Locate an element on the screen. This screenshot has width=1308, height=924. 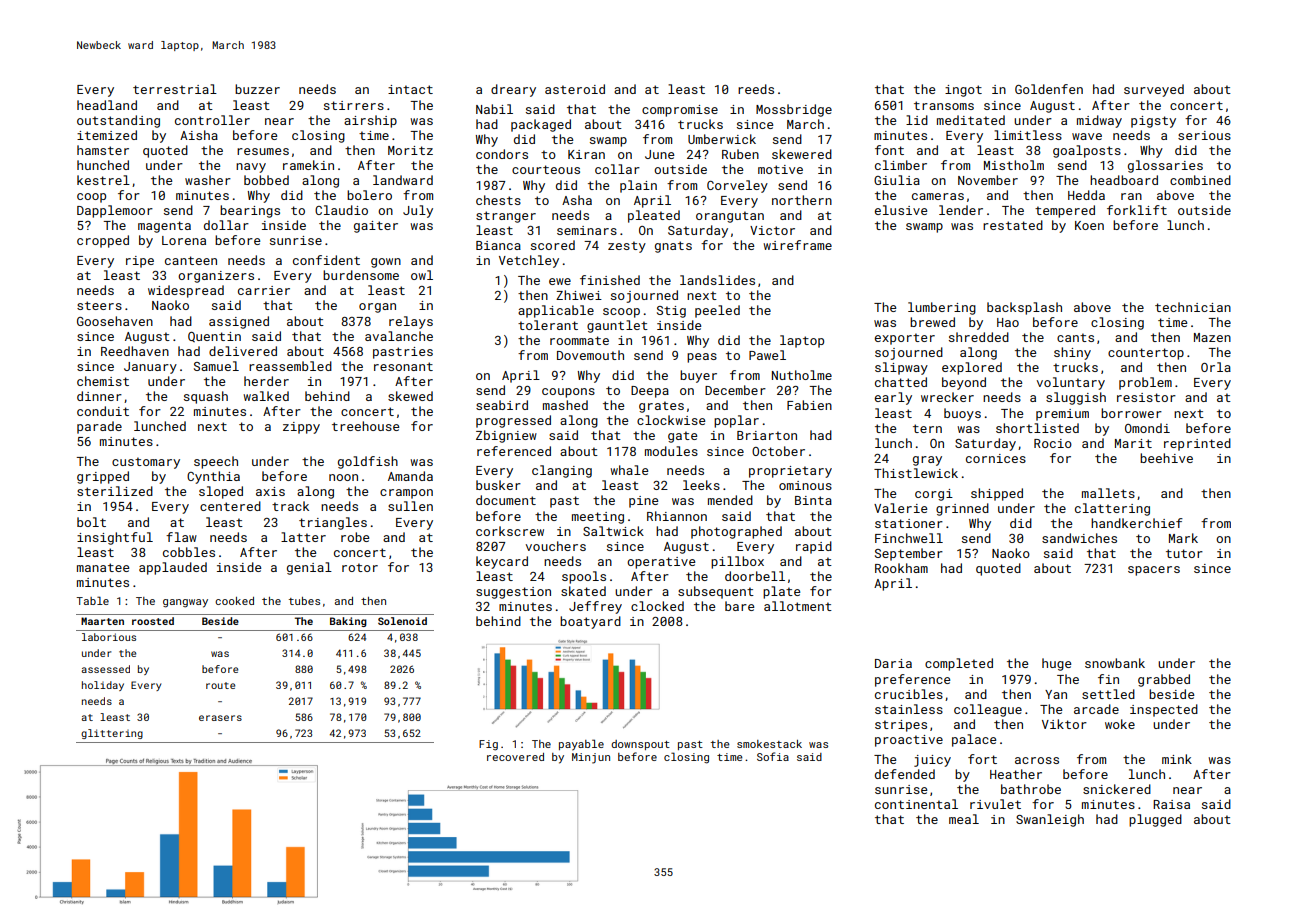
hamster is located at coordinates (103, 150).
